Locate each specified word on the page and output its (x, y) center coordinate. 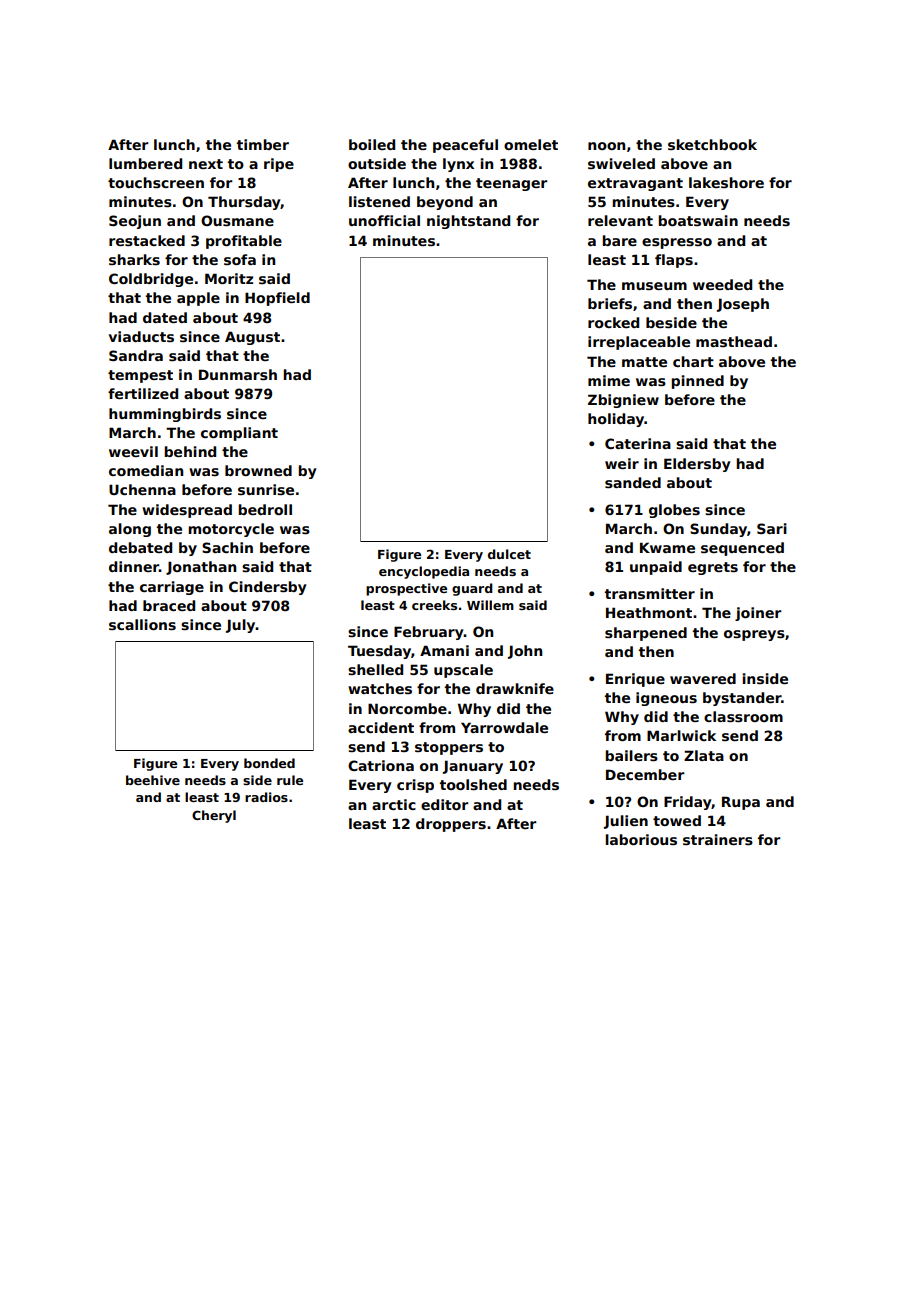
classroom (743, 716)
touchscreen (156, 182)
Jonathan (201, 568)
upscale (463, 671)
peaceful (465, 146)
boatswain (698, 220)
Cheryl (214, 816)
